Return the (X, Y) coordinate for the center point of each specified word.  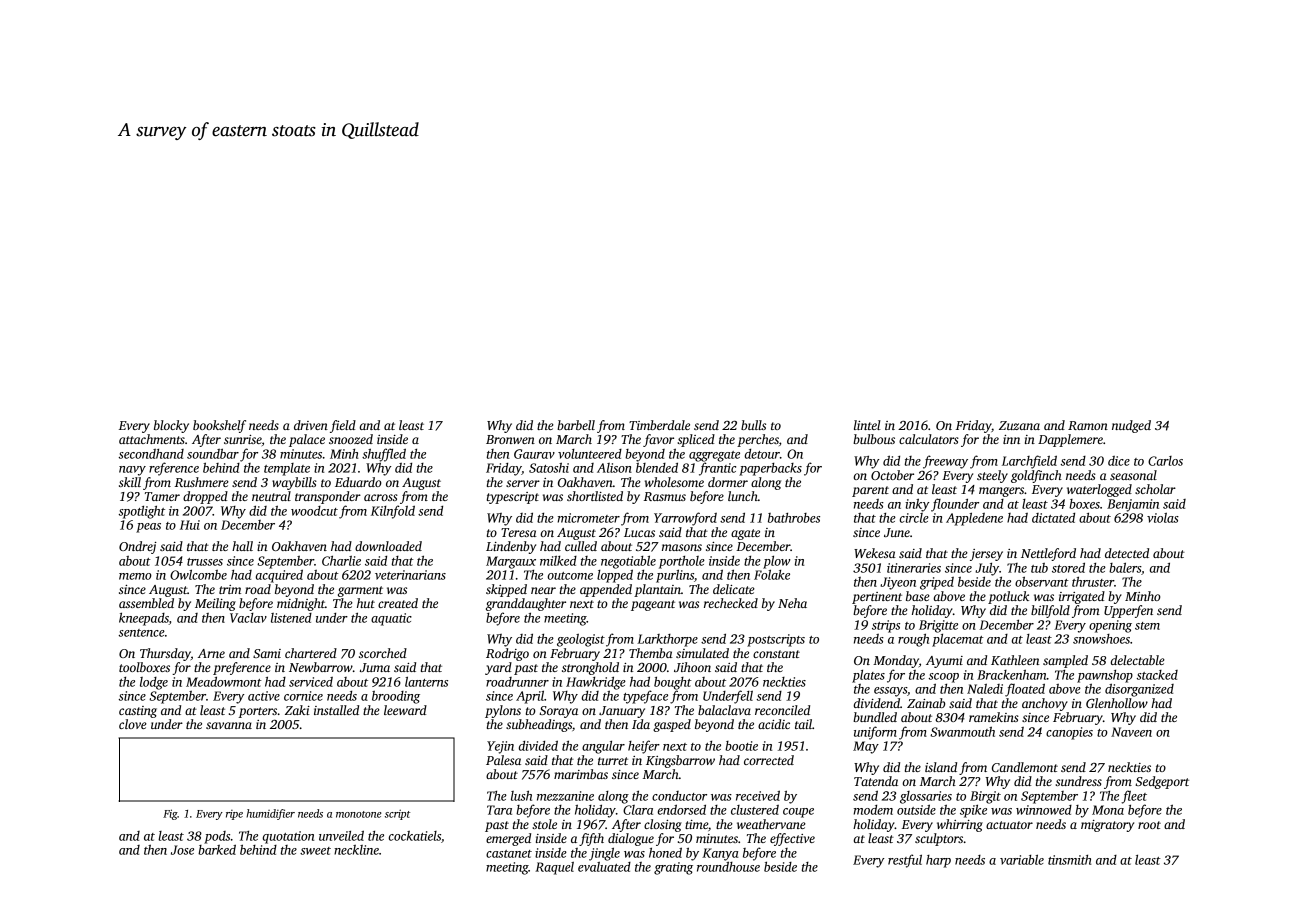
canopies (1069, 733)
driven (311, 425)
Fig (170, 814)
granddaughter (526, 604)
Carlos (1165, 461)
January (622, 712)
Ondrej (138, 547)
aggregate (714, 456)
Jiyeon (898, 583)
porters (258, 712)
